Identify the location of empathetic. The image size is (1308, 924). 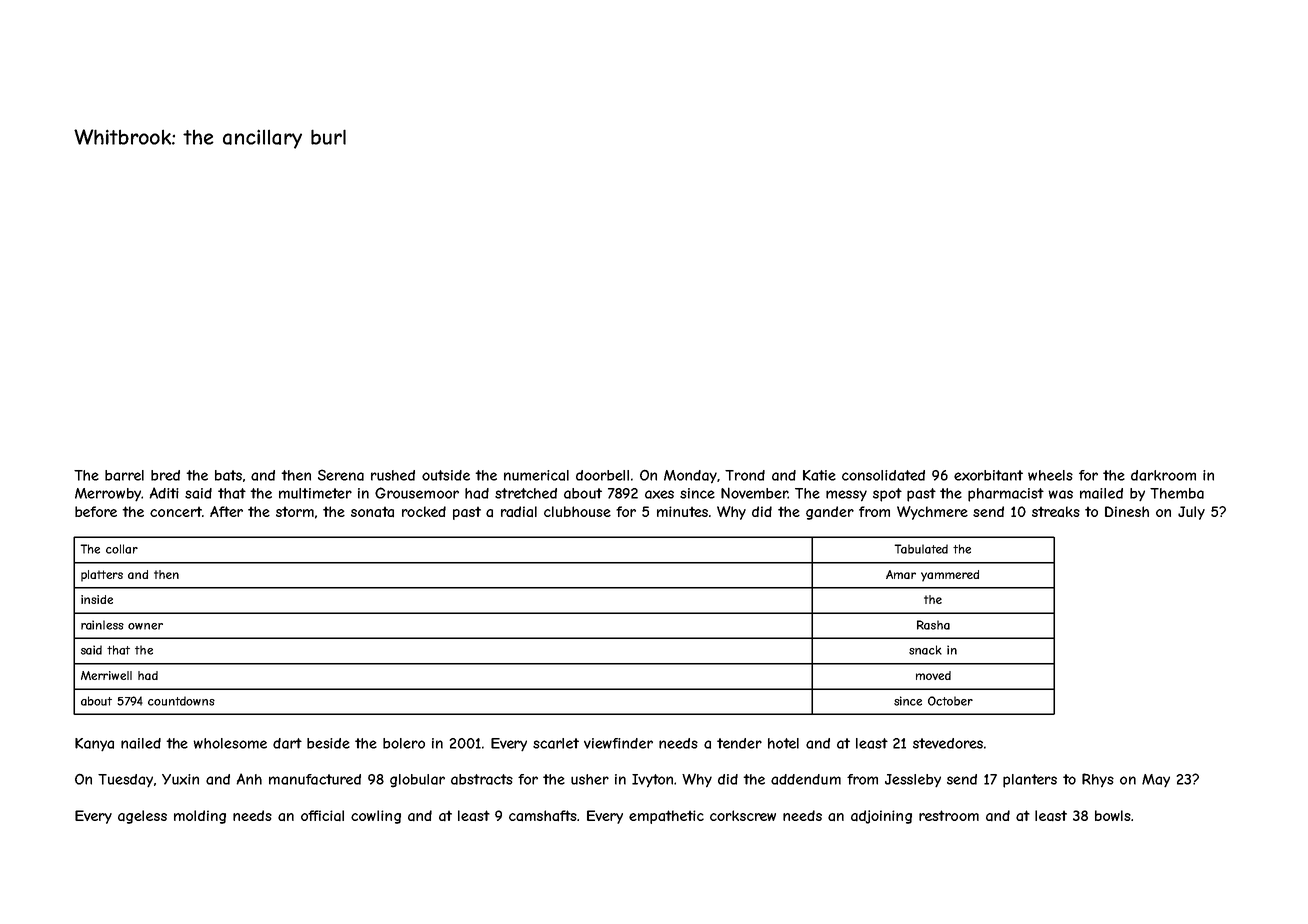
(666, 817).
